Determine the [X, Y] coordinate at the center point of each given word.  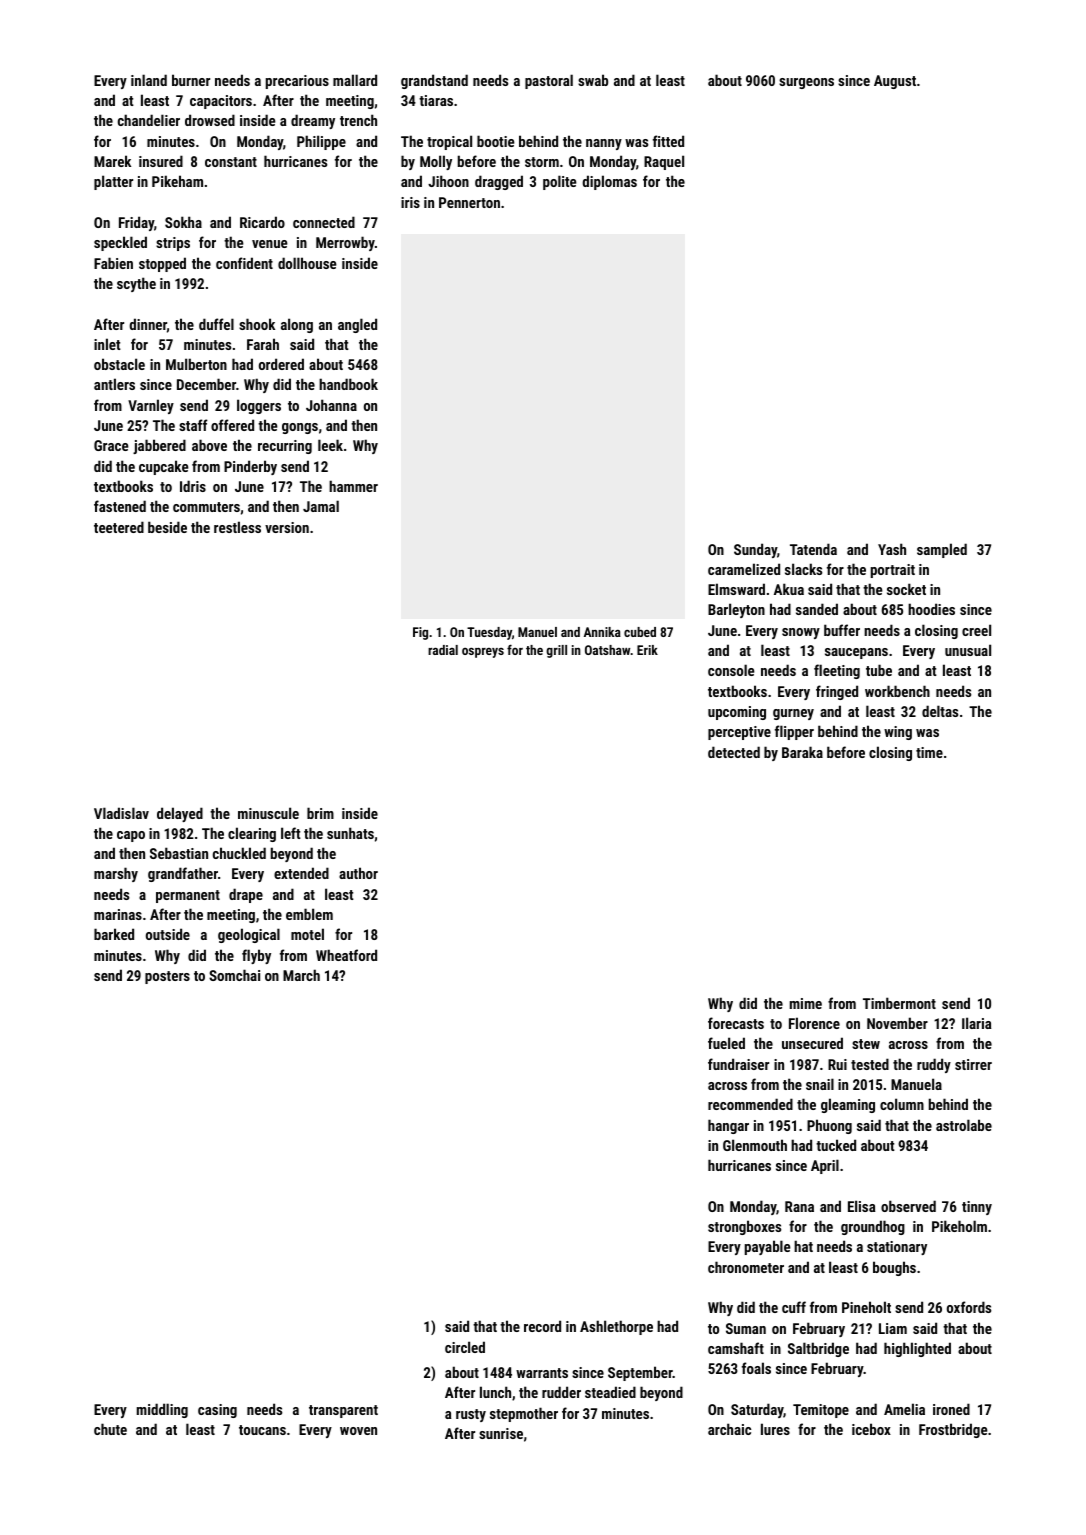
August [895, 82]
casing [217, 1411]
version [287, 527]
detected [734, 752]
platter [113, 182]
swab [593, 80]
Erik [647, 650]
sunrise [501, 1433]
